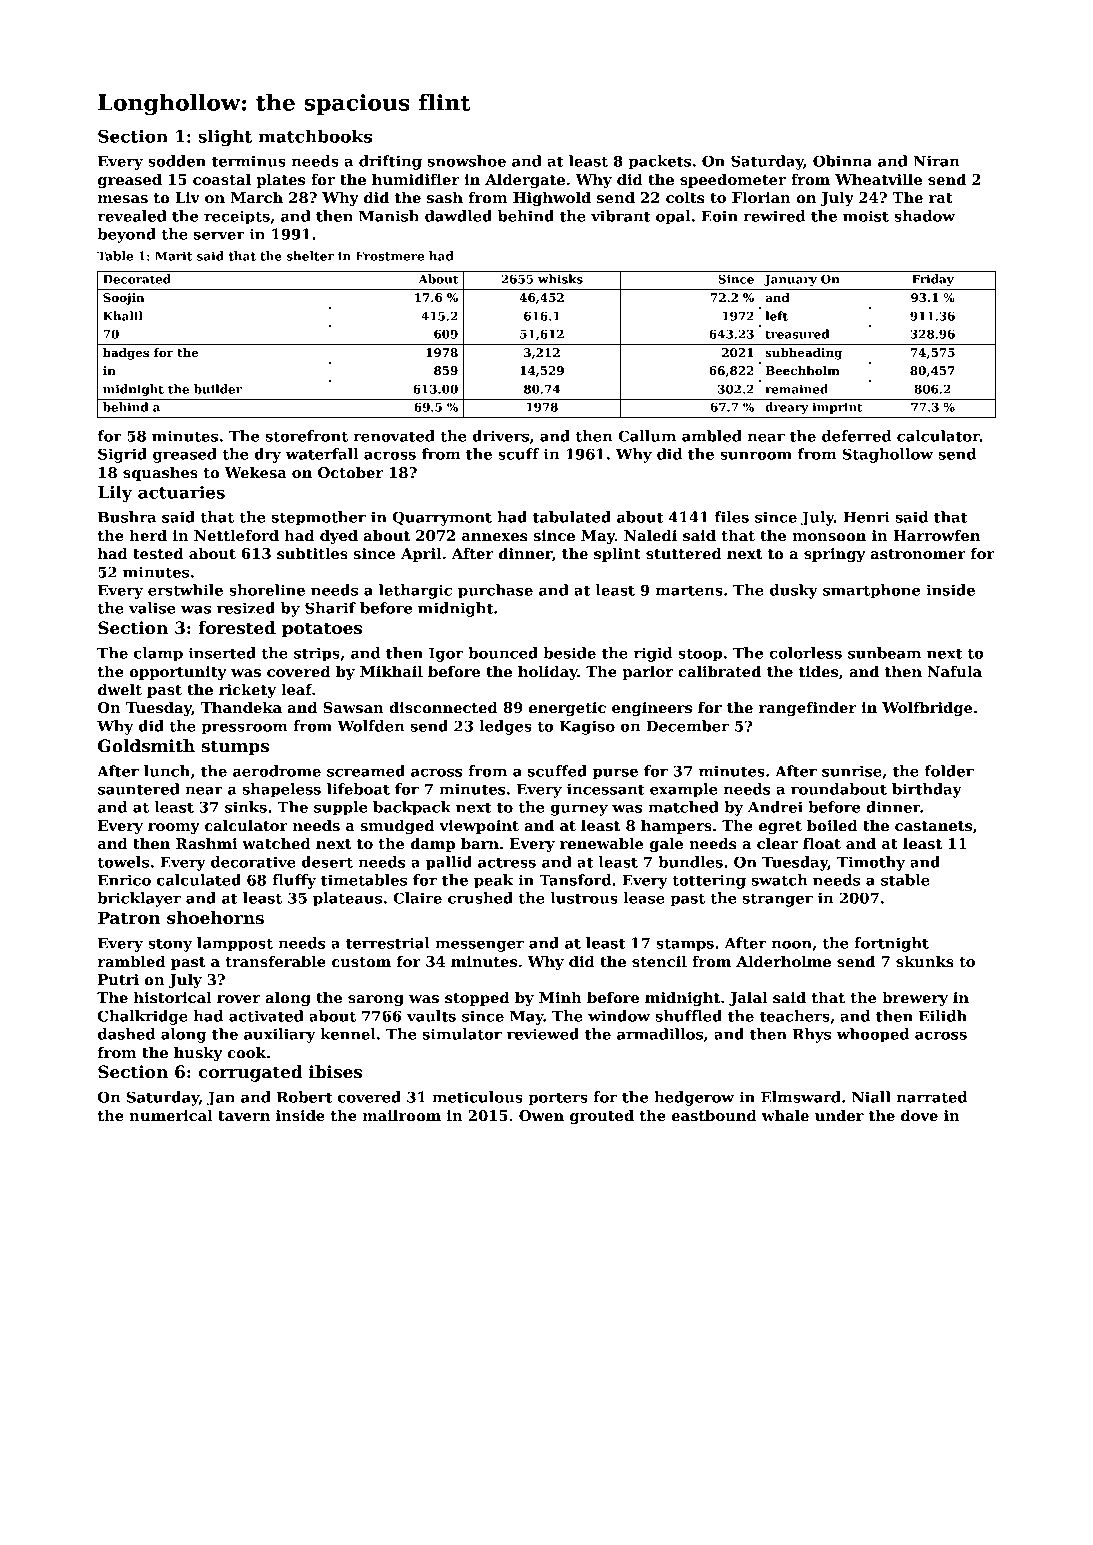 The image size is (1093, 1545). I want to click on matchbooks, so click(315, 136).
